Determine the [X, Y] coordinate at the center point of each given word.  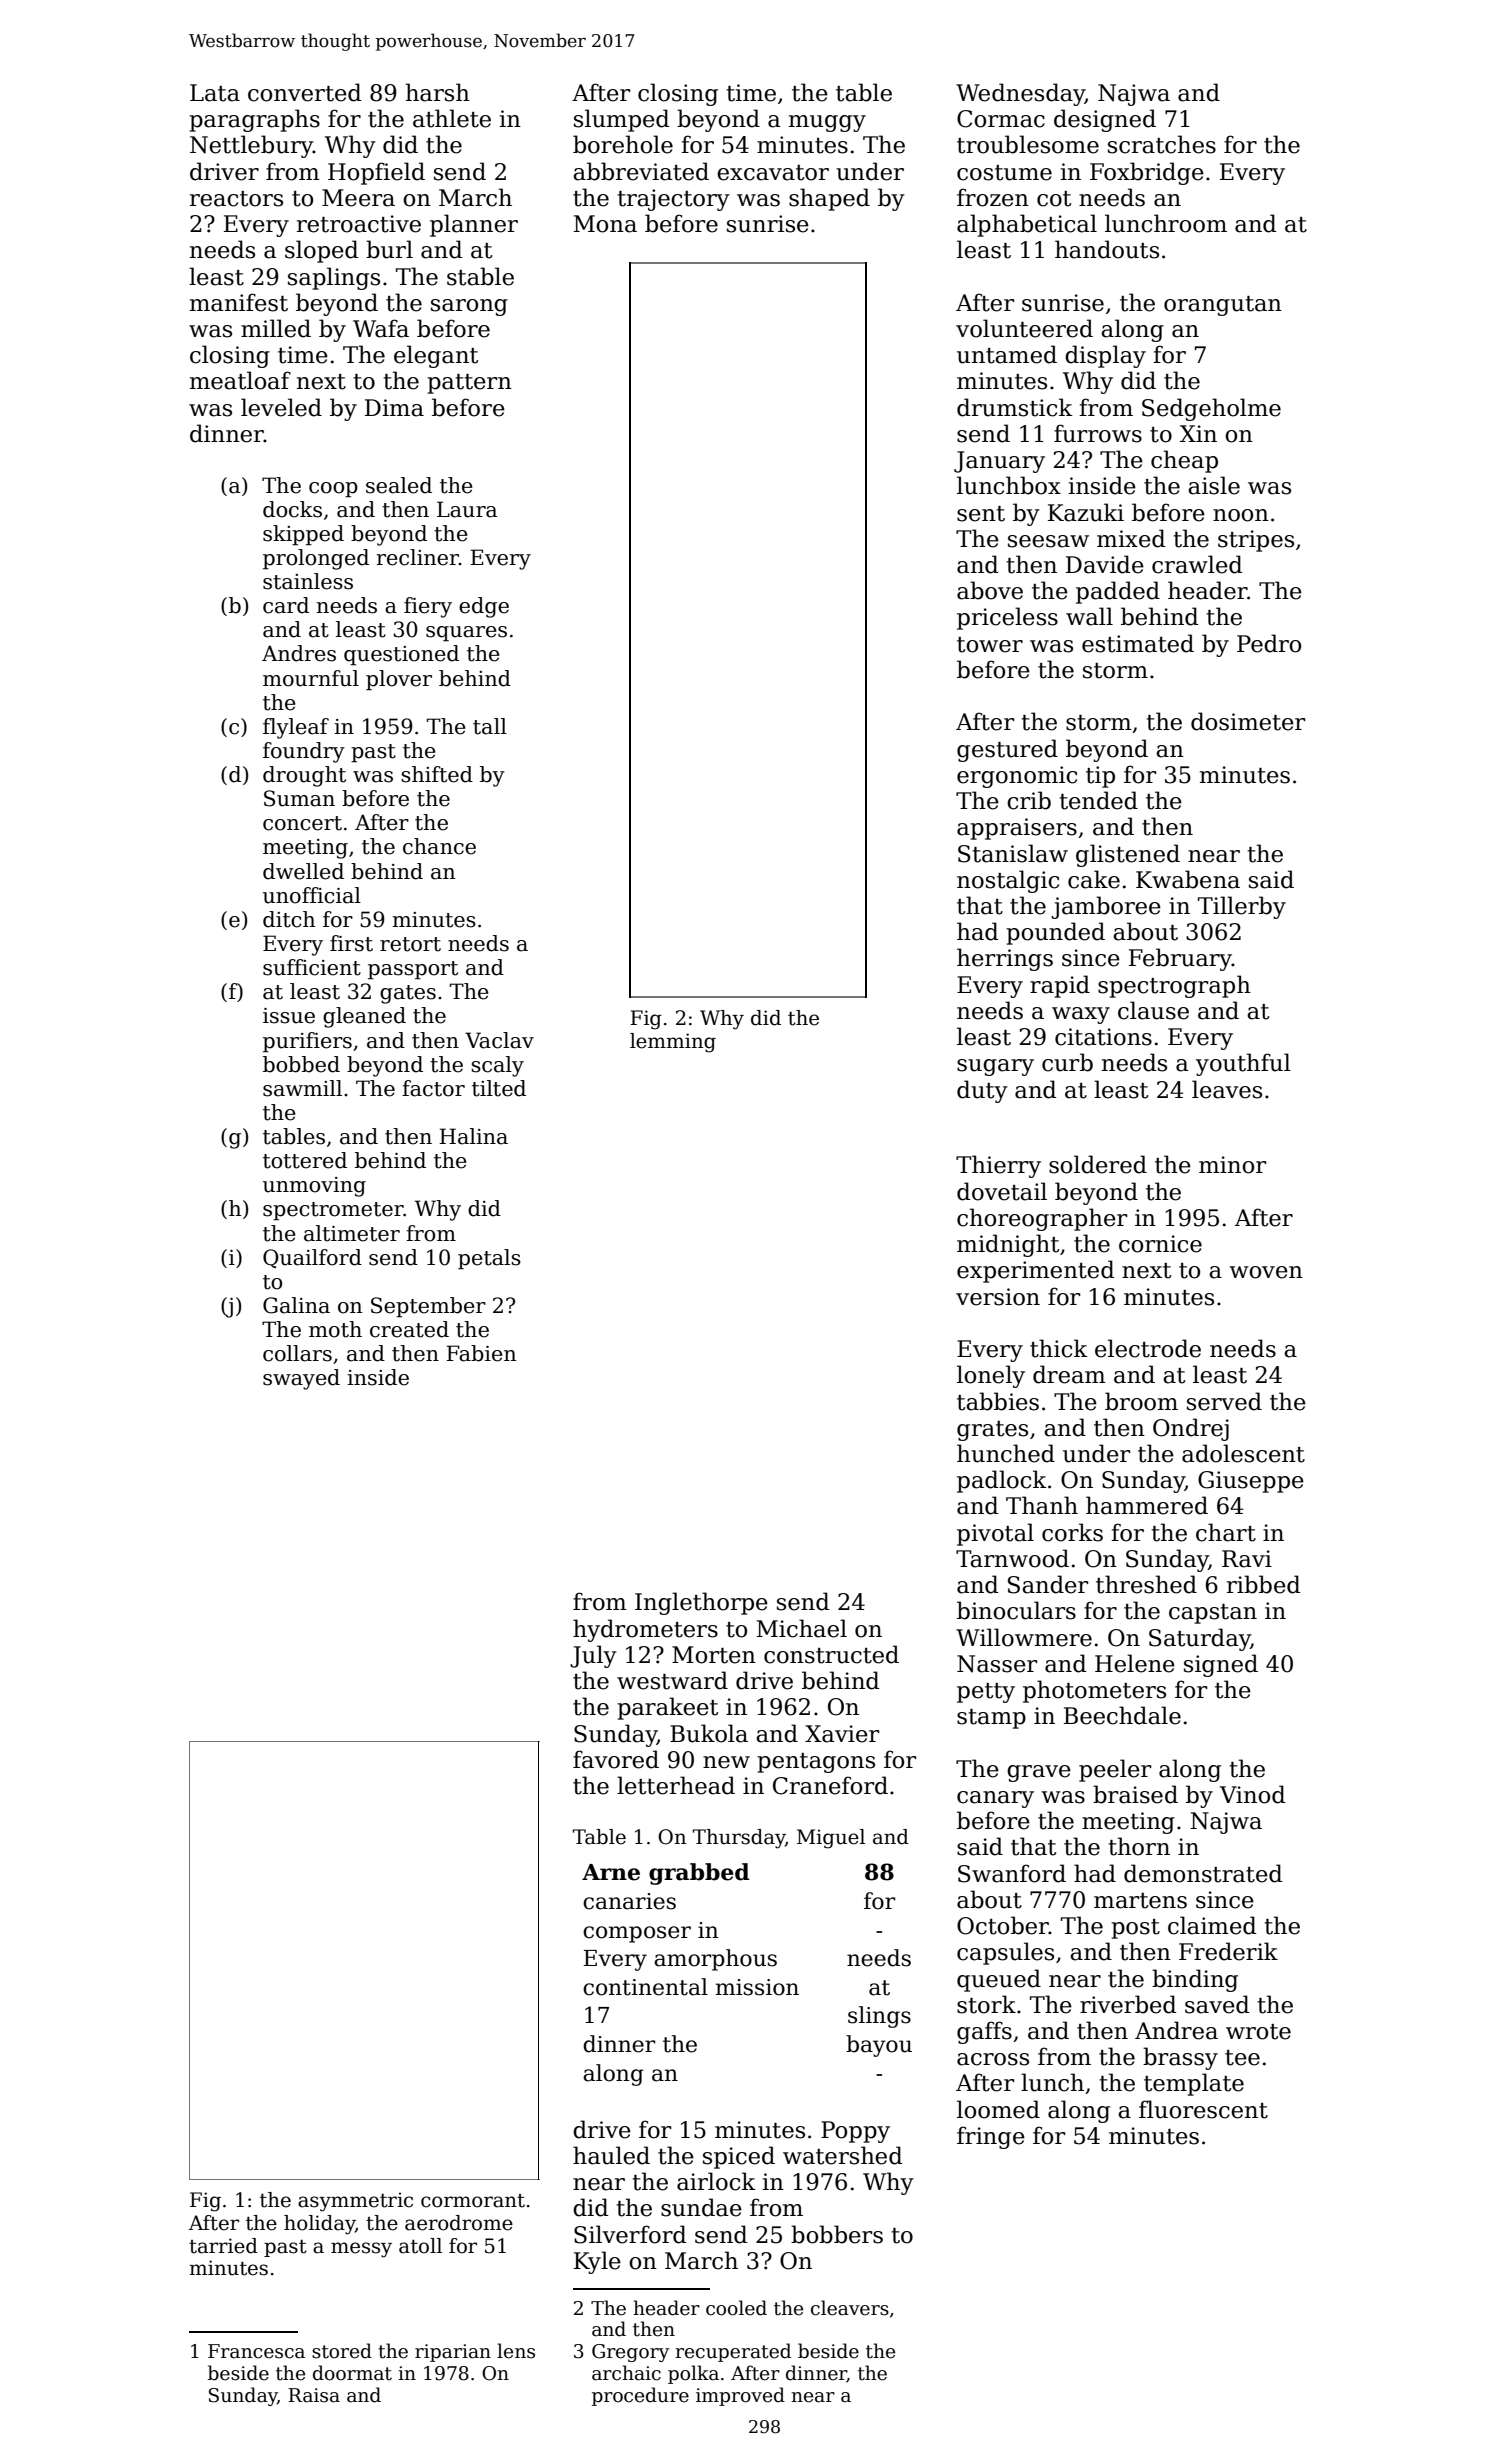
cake [1094, 879]
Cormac [1001, 119]
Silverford [630, 2234]
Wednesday [1020, 94]
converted [304, 92]
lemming [673, 1043]
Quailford [312, 1258]
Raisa [314, 2395]
